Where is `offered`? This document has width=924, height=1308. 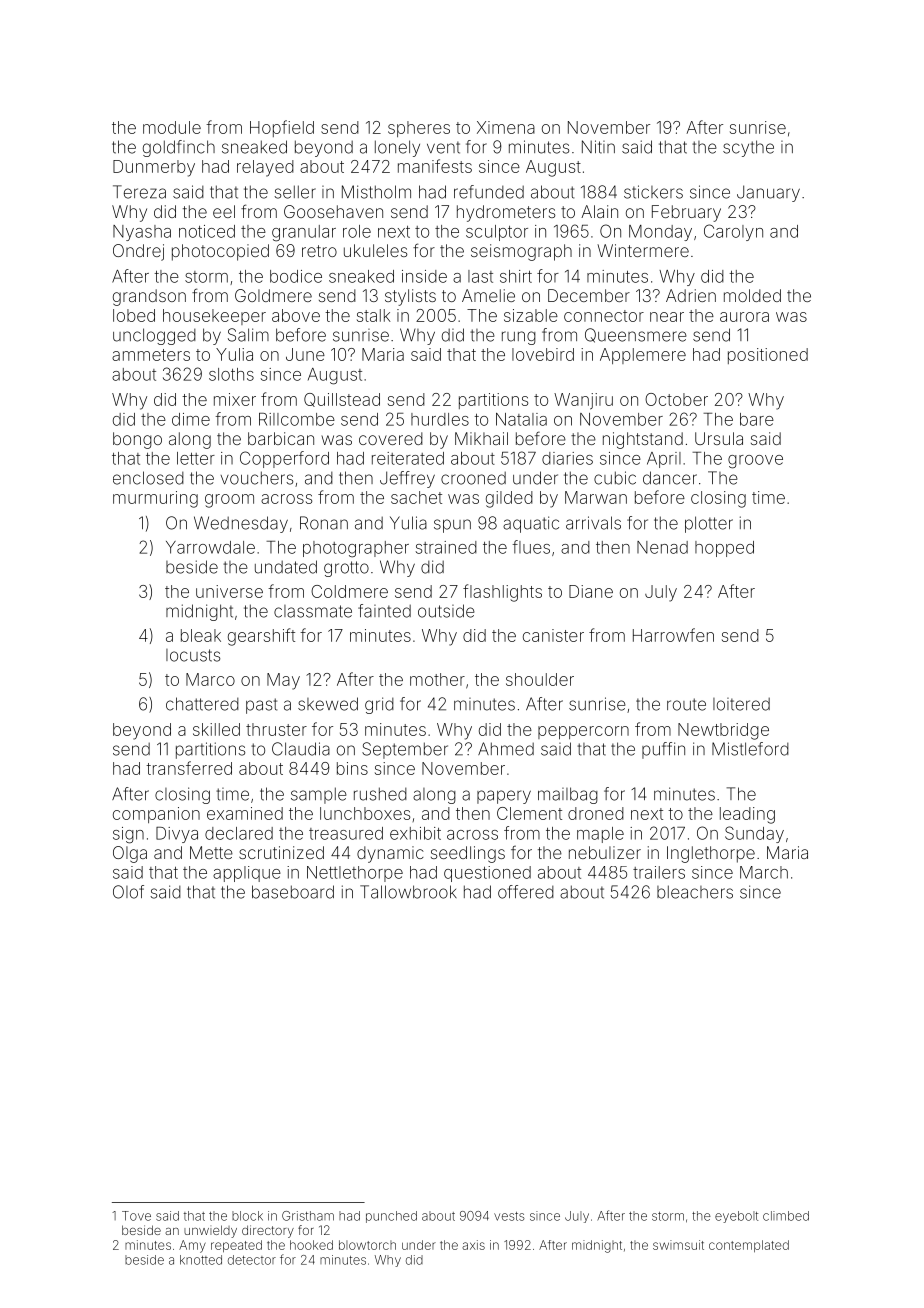 offered is located at coordinates (526, 892).
